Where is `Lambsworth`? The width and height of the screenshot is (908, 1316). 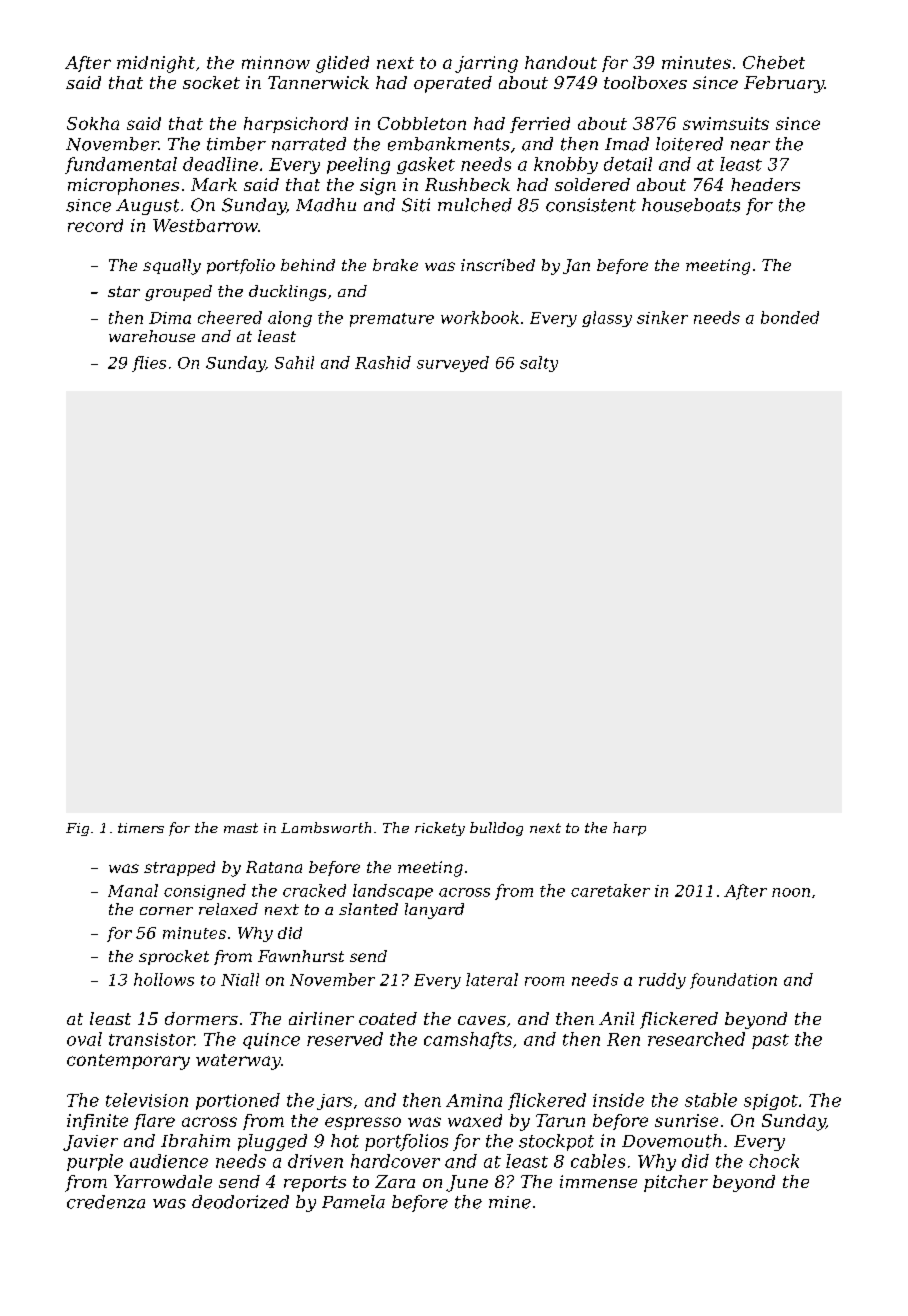 Lambsworth is located at coordinates (326, 827).
